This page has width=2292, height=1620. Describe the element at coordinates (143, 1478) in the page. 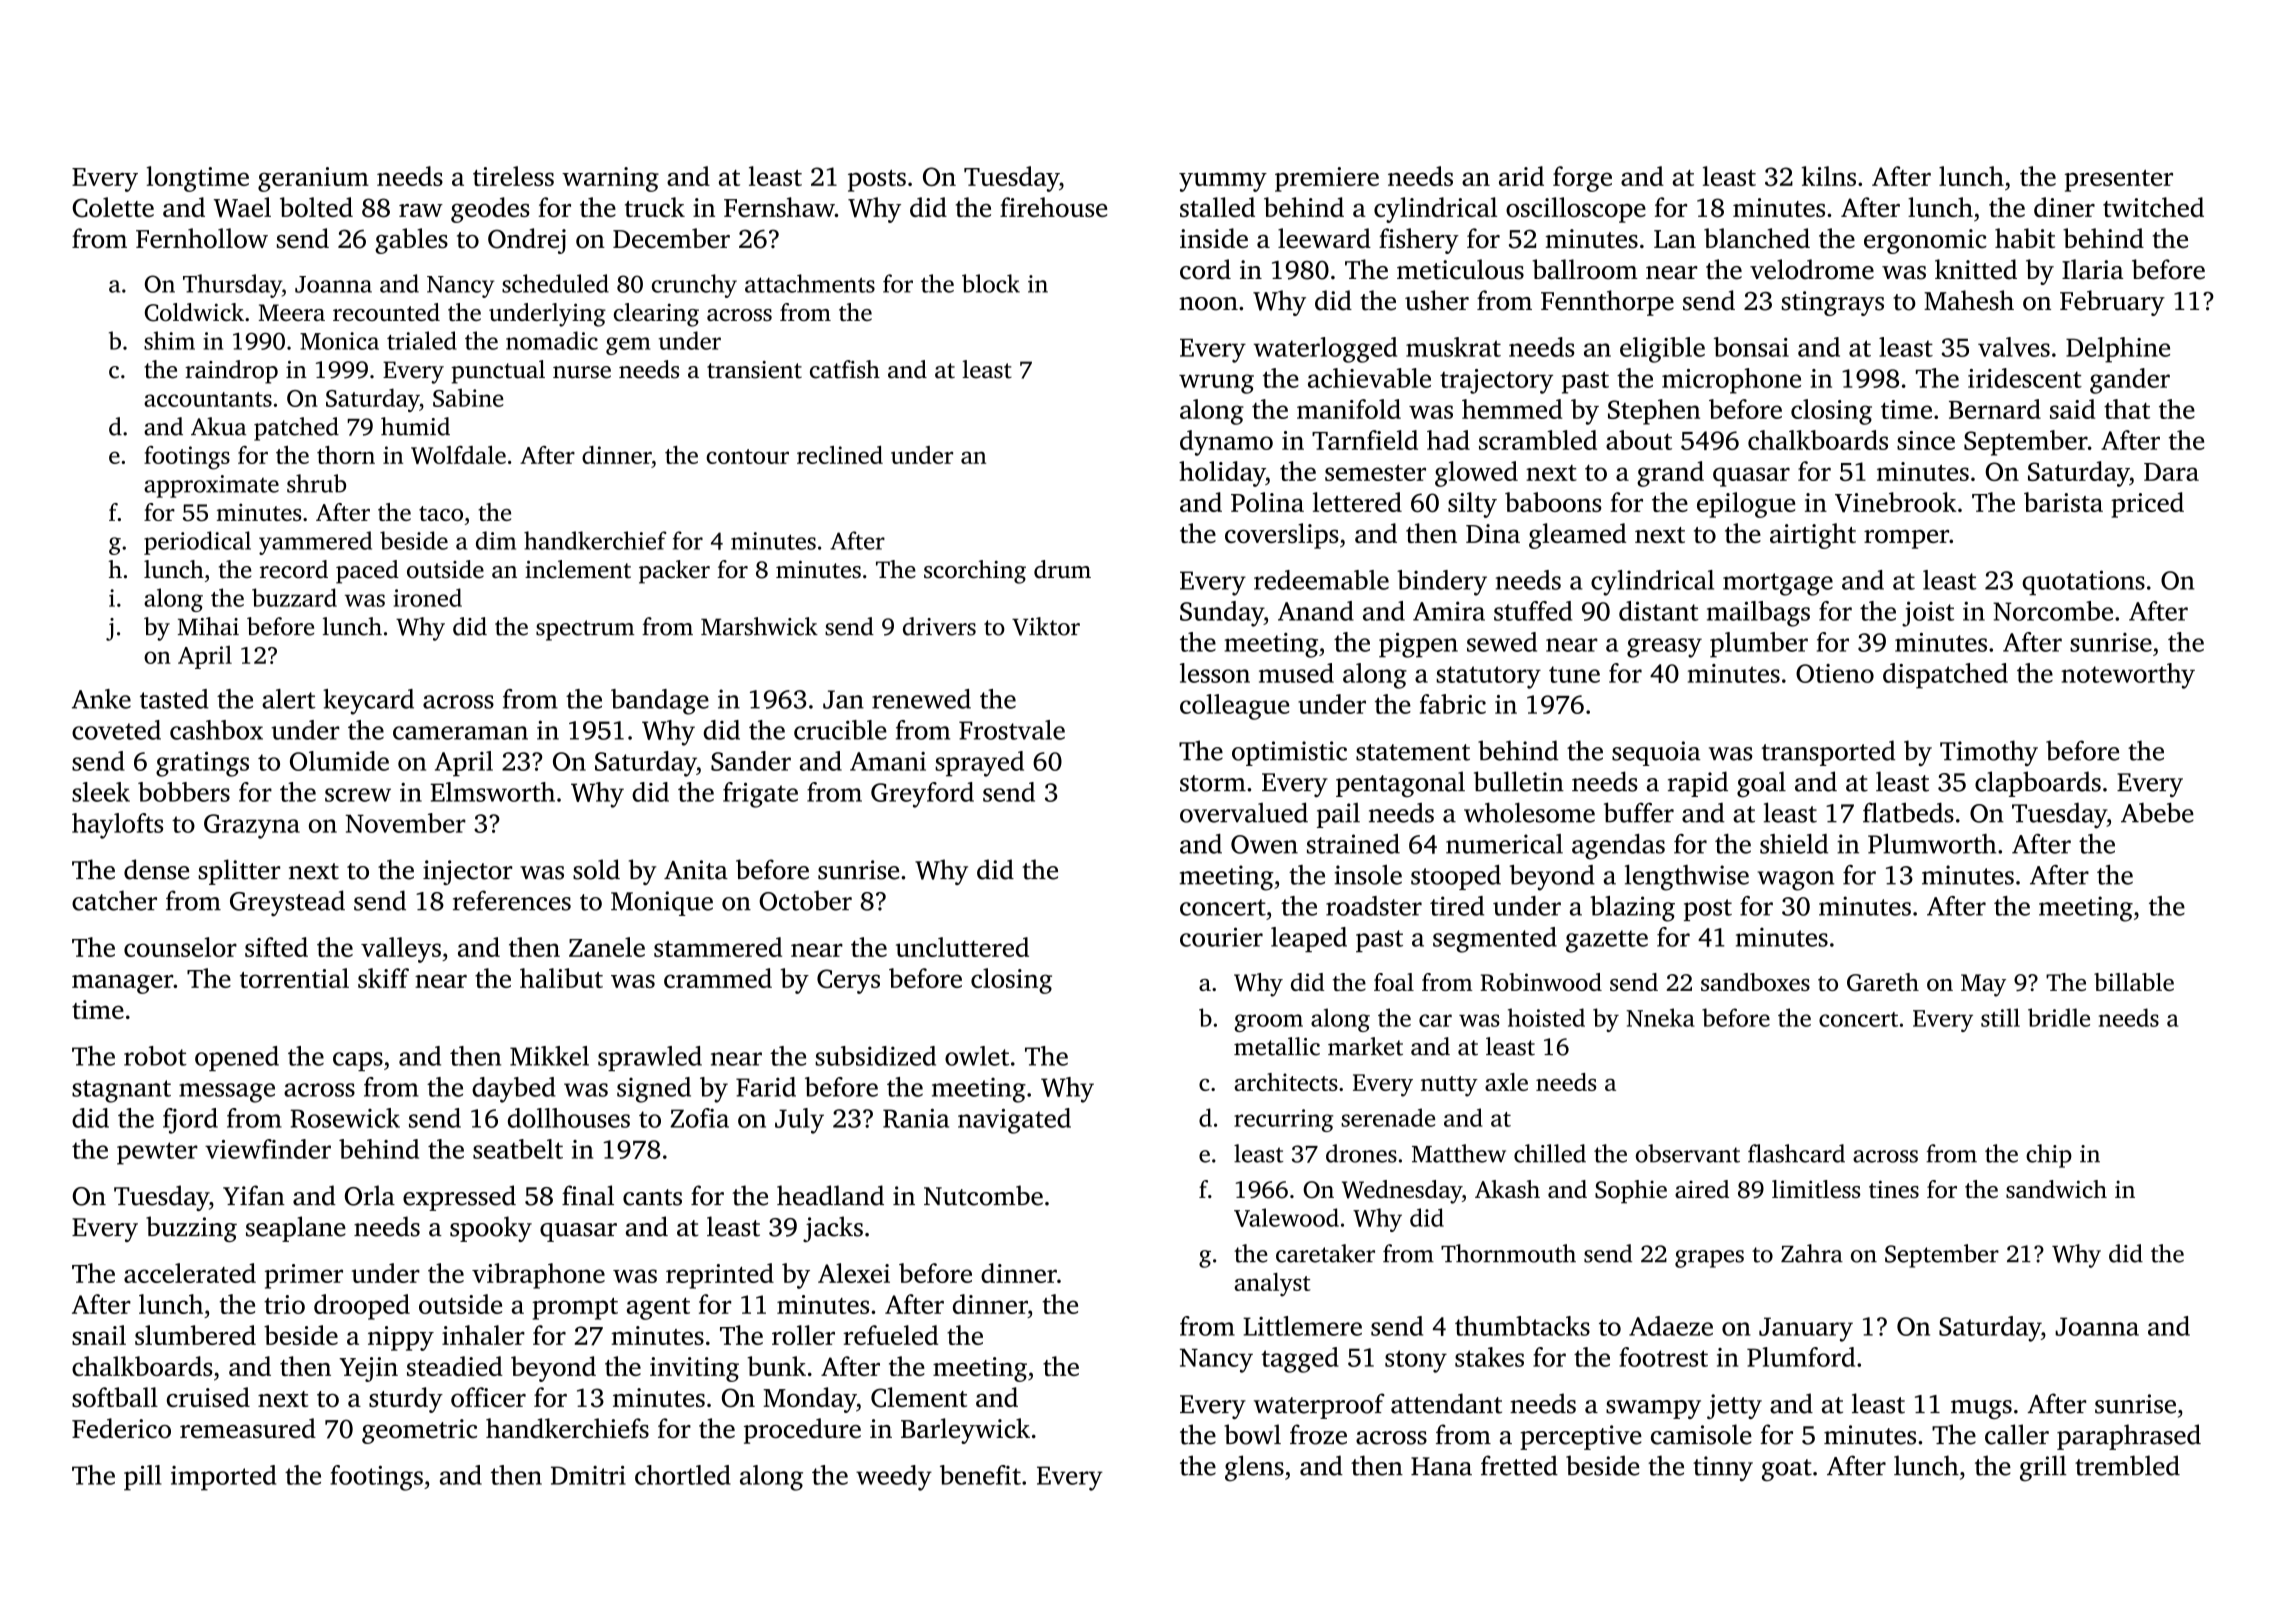

I see `pill` at that location.
